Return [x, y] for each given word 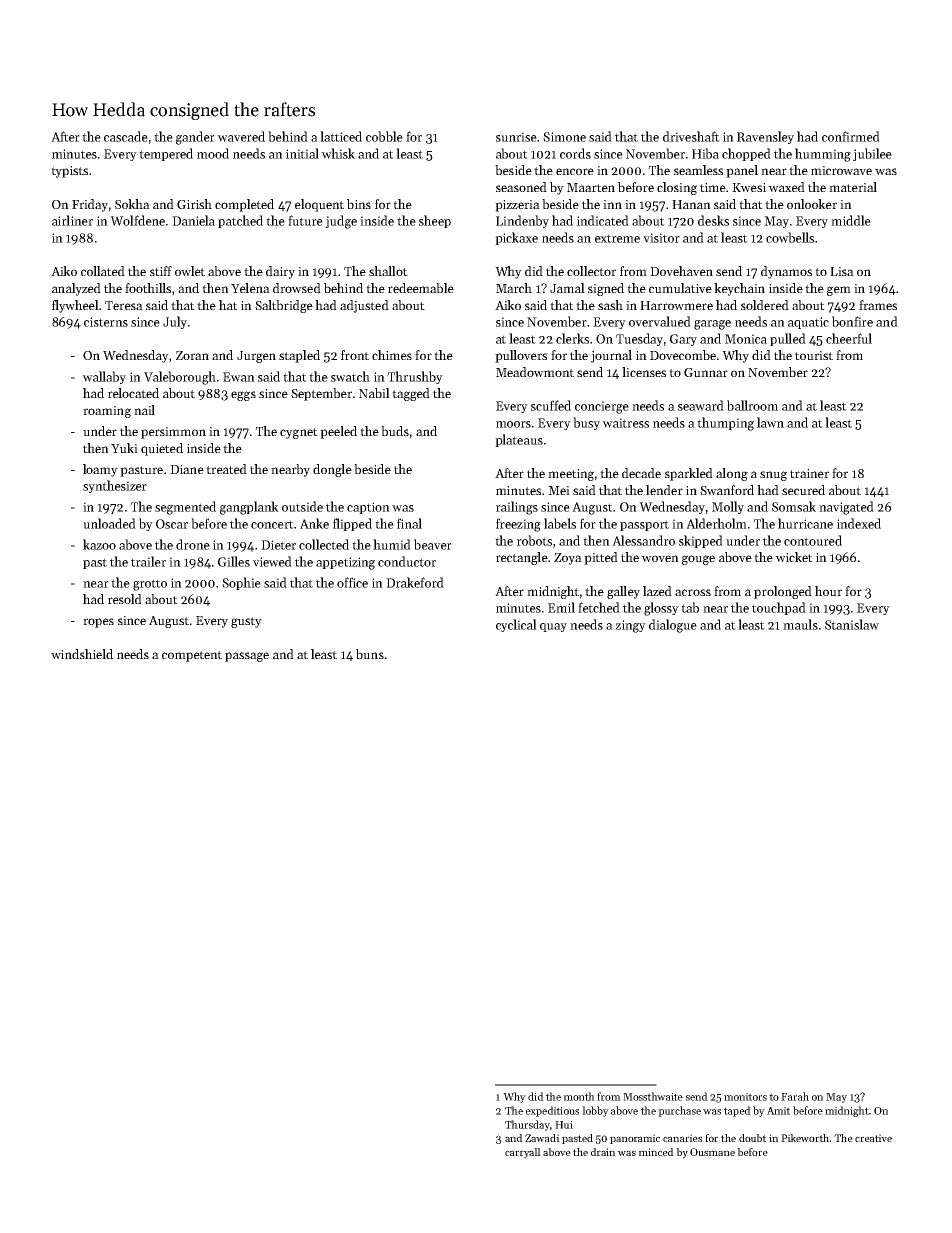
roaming [107, 412]
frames [878, 305]
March [514, 288]
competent [192, 656]
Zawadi [542, 1138]
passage [247, 657]
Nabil [374, 393]
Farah [795, 1096]
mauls [800, 624]
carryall [523, 1153]
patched [240, 221]
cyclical [516, 625]
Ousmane [712, 1152]
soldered [765, 305]
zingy [630, 626]
